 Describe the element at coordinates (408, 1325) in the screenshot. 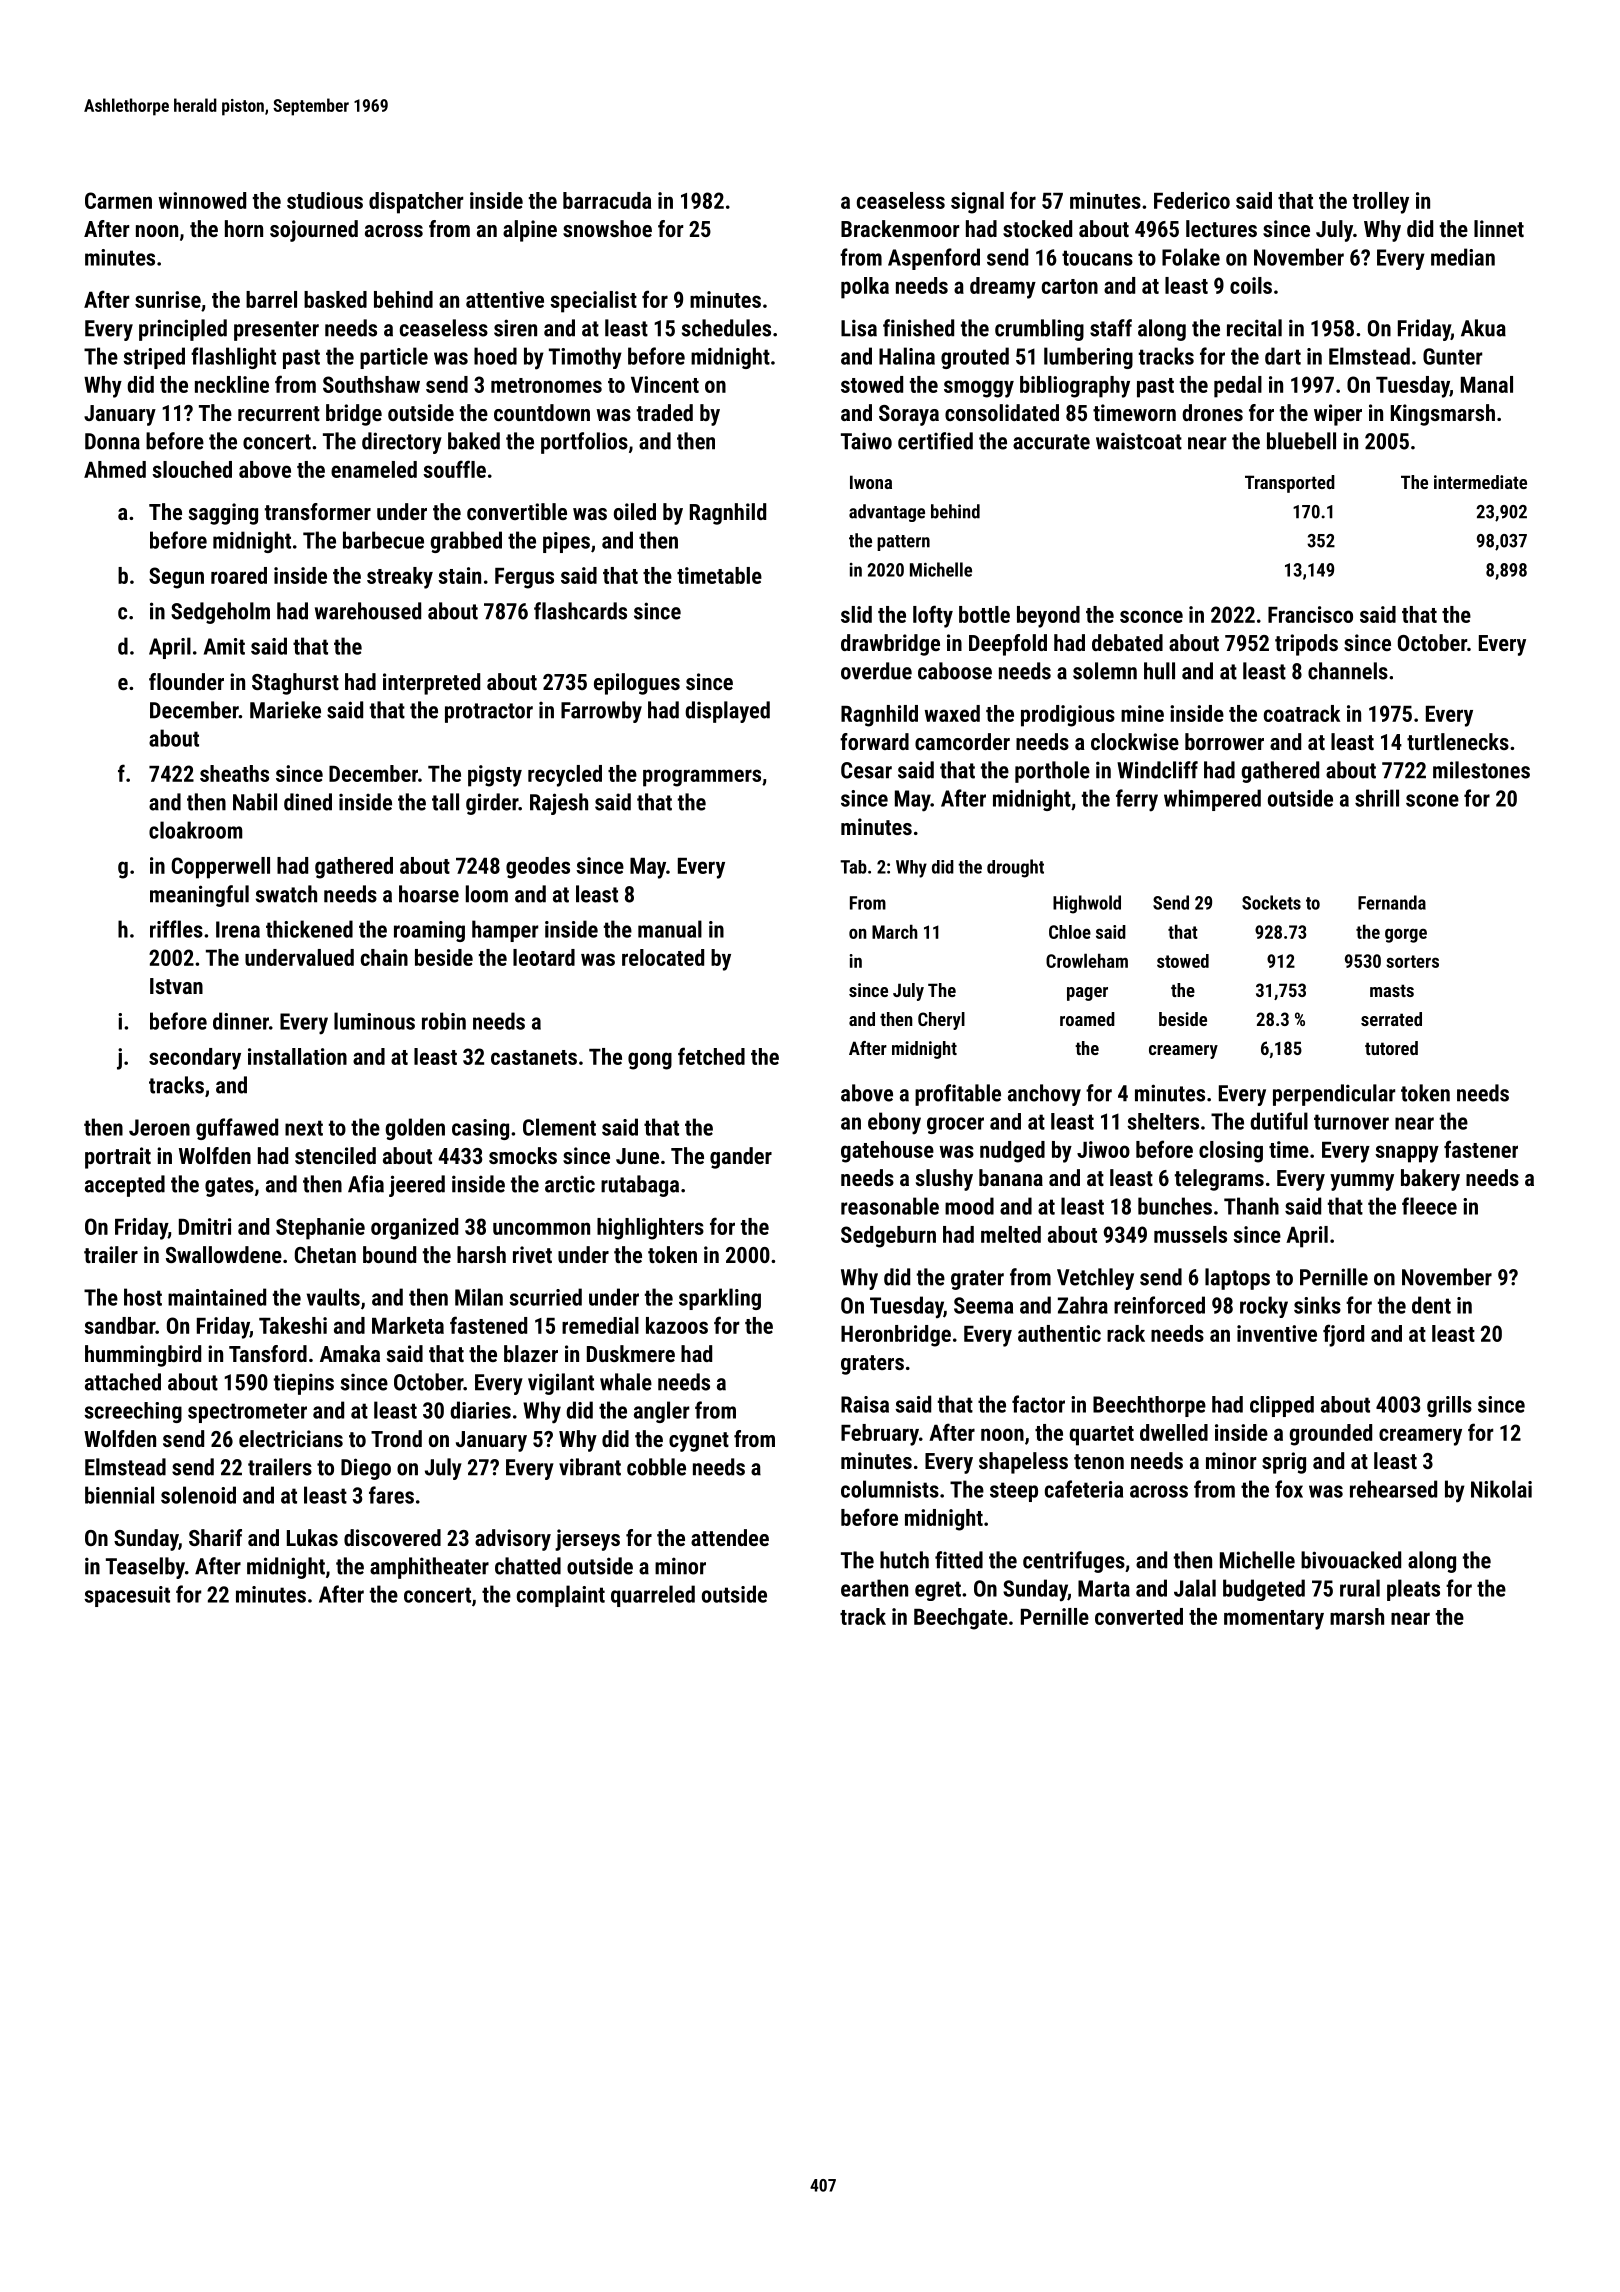

I see `Marketa` at that location.
